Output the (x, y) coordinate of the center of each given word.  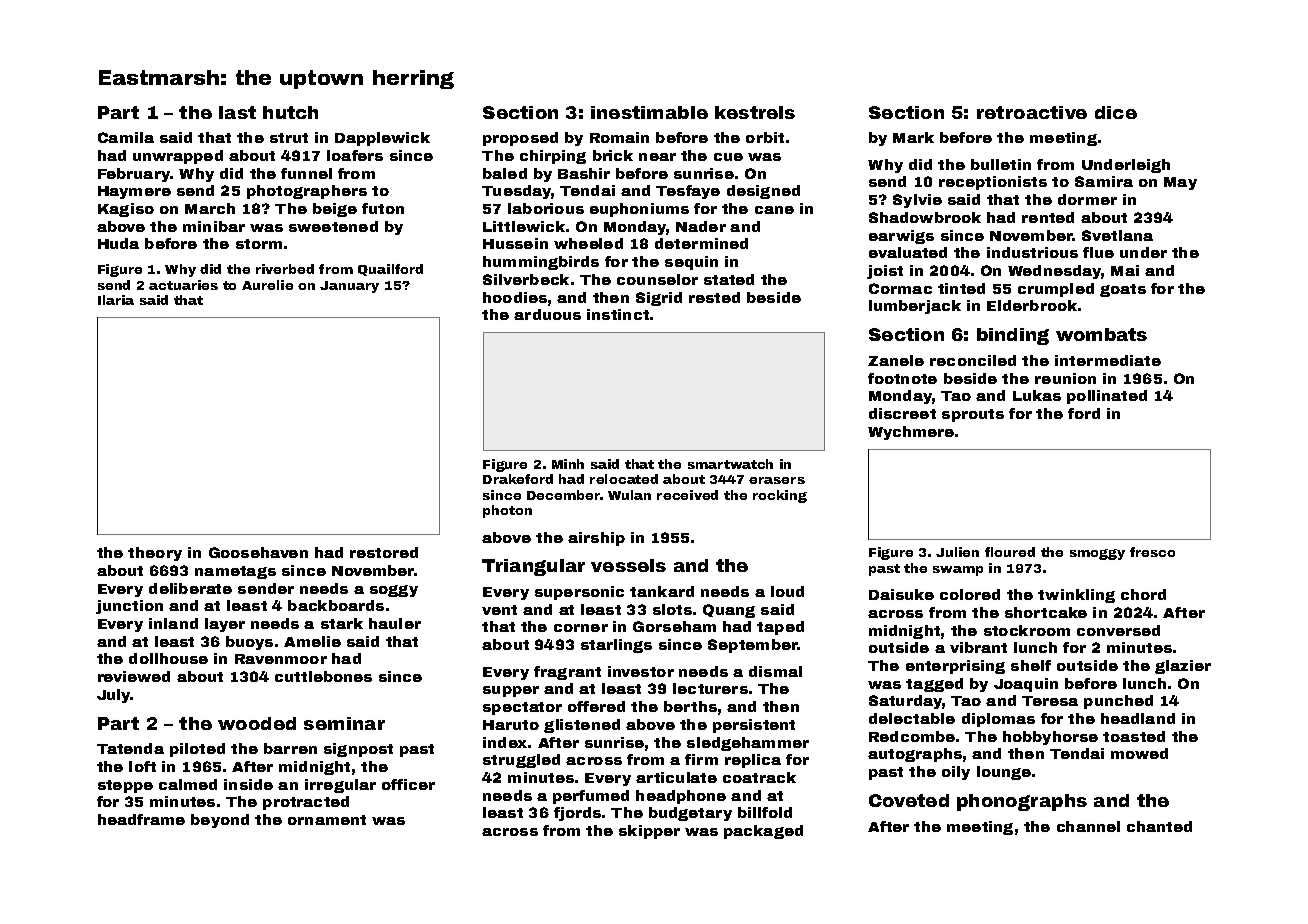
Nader (701, 226)
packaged (763, 832)
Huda (118, 243)
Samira (1104, 181)
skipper (649, 832)
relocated (624, 479)
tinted (961, 288)
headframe (141, 819)
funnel (306, 173)
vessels (628, 565)
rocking (780, 496)
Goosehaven (258, 552)
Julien (957, 552)
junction (129, 607)
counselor (657, 279)
